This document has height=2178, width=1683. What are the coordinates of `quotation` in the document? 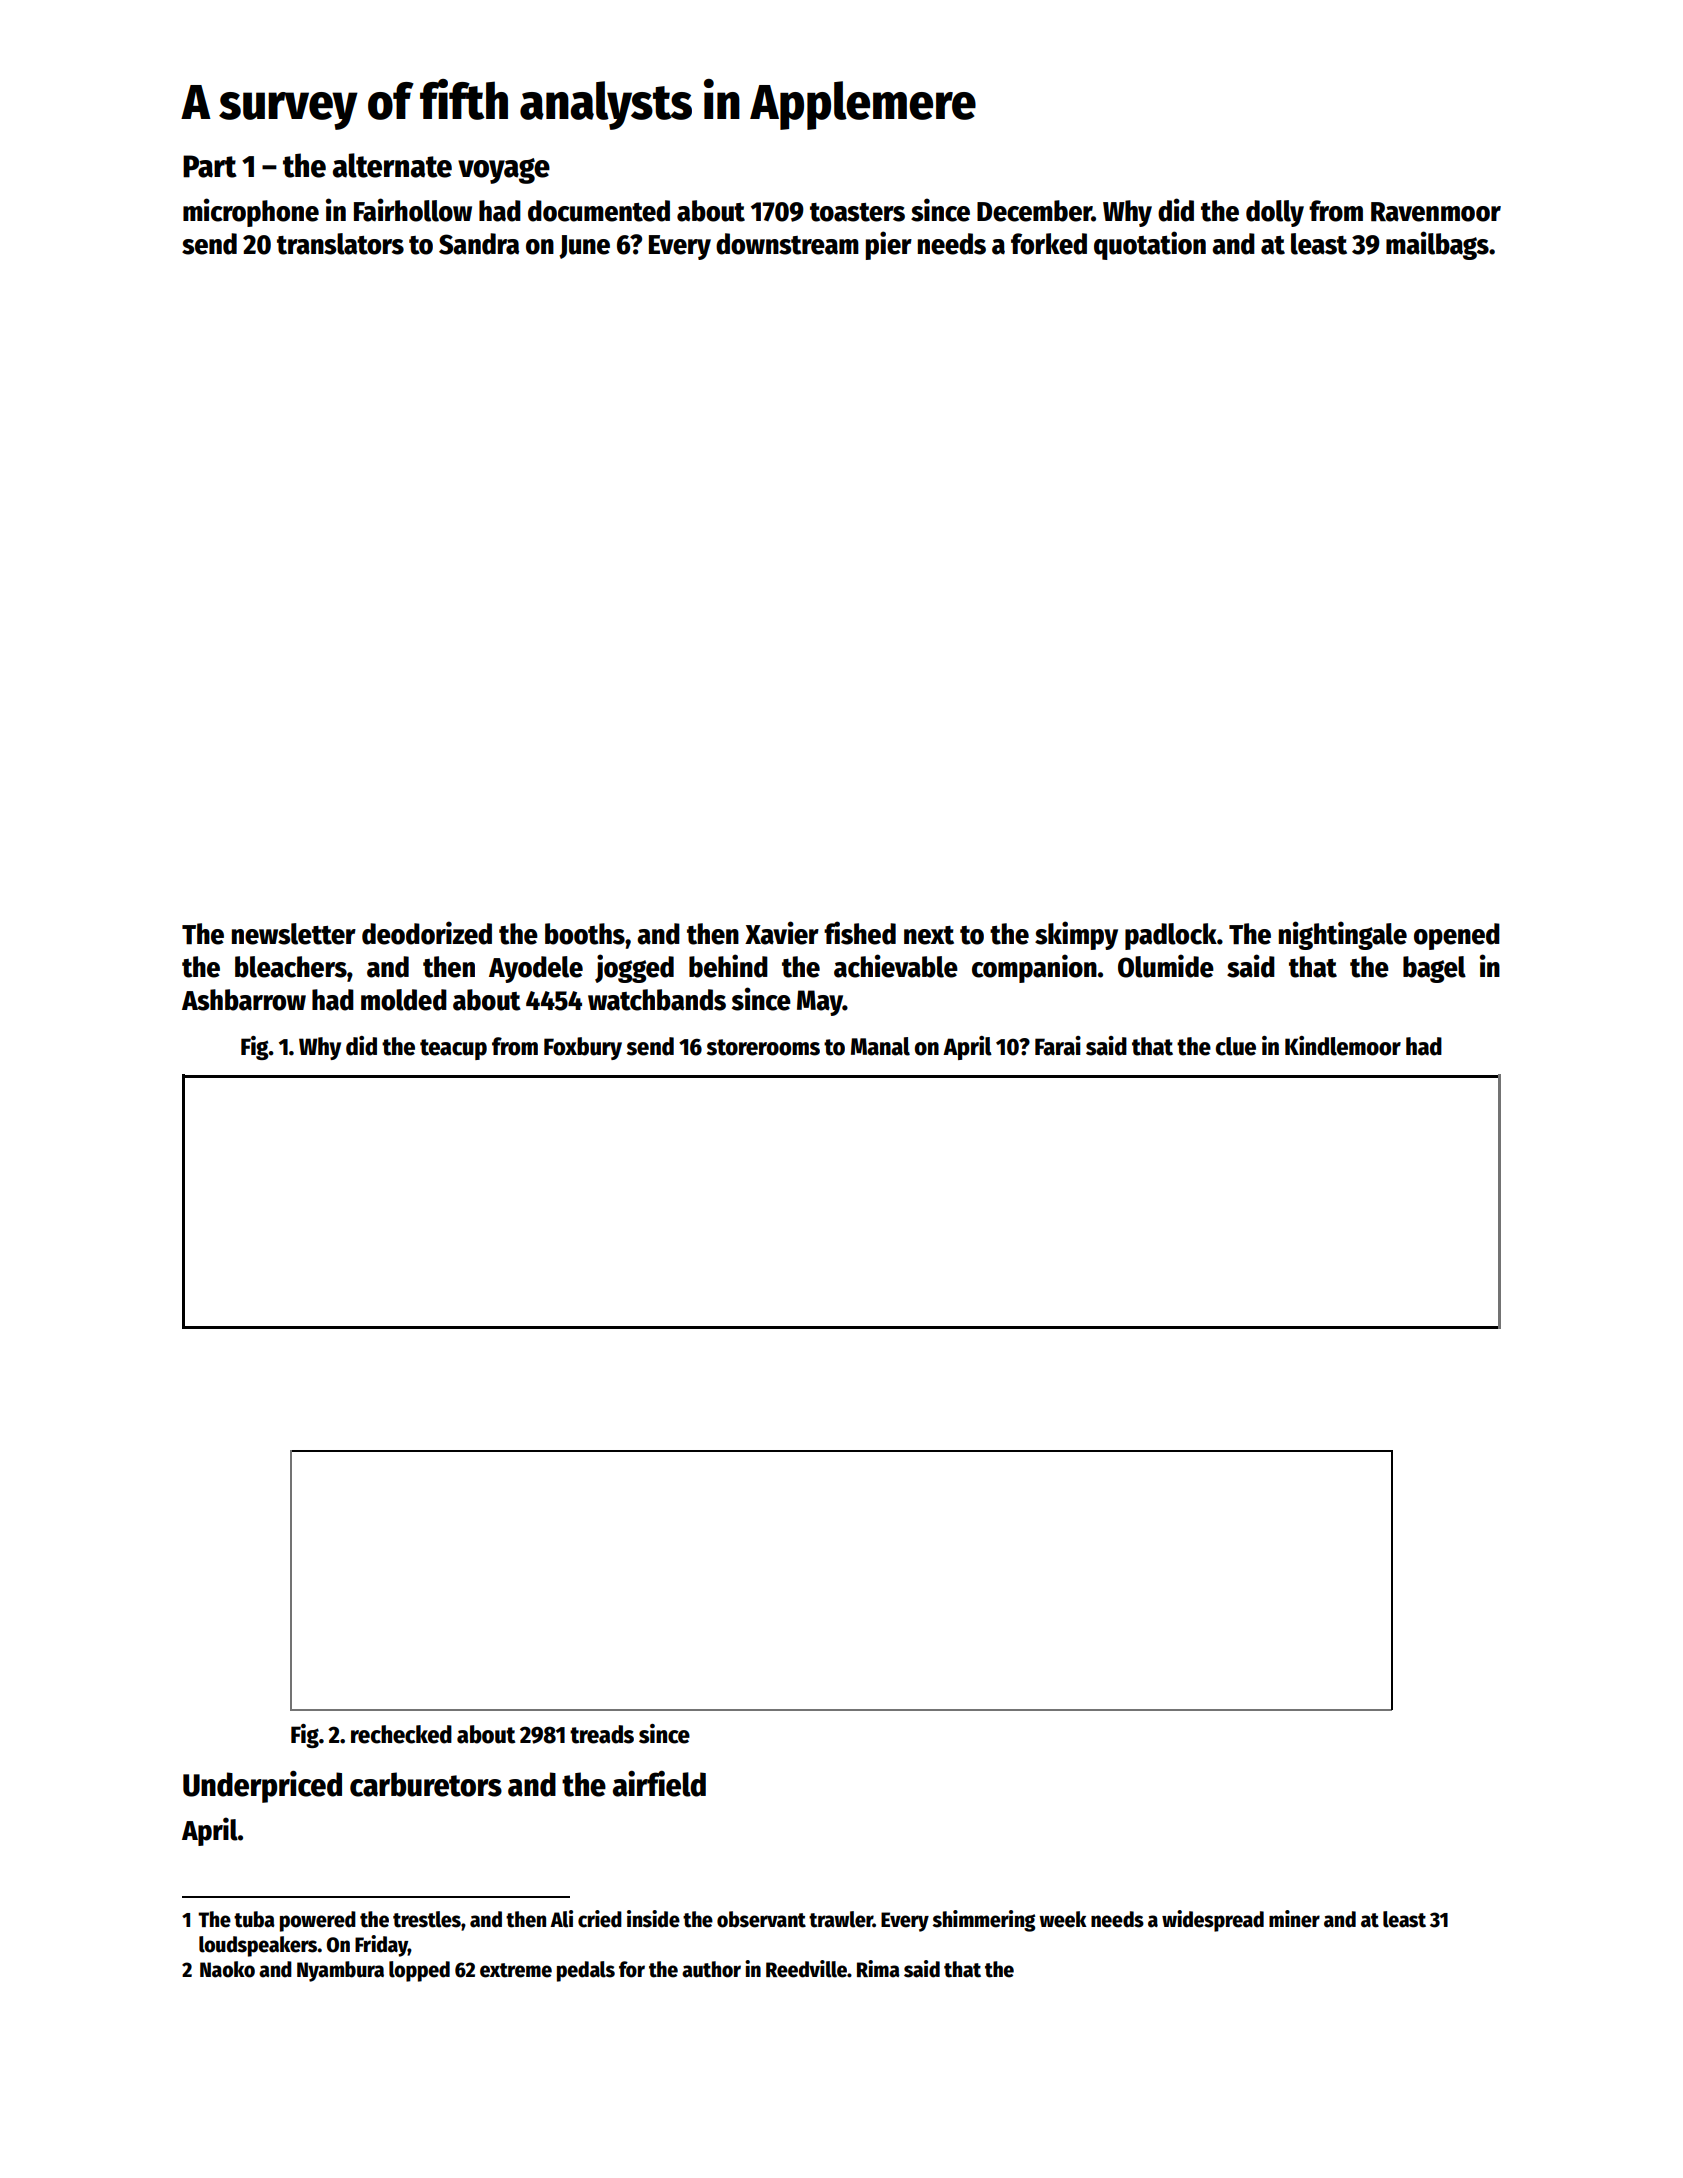 It's located at (1150, 245).
